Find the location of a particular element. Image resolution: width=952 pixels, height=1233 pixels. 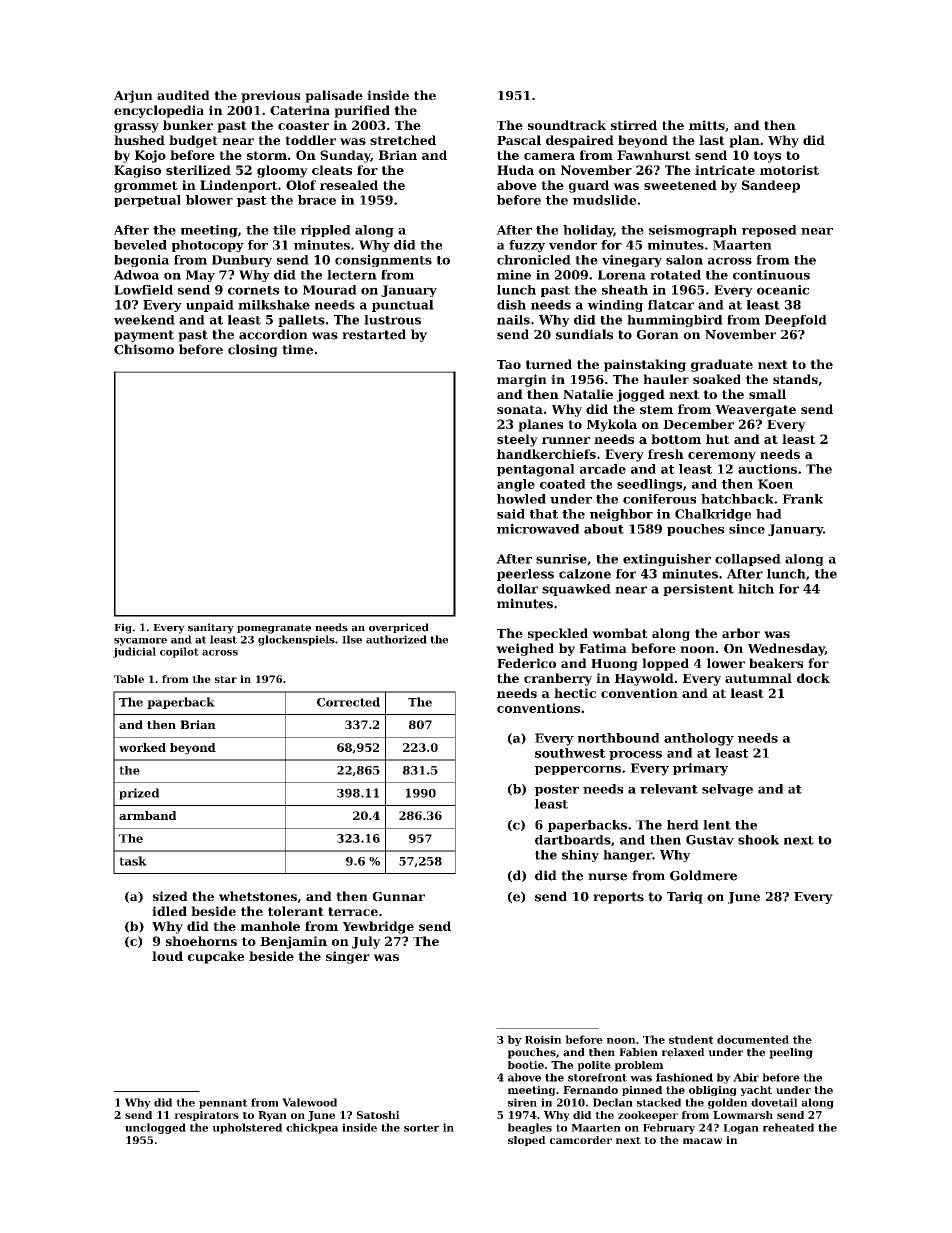

Yewbridge is located at coordinates (378, 927).
